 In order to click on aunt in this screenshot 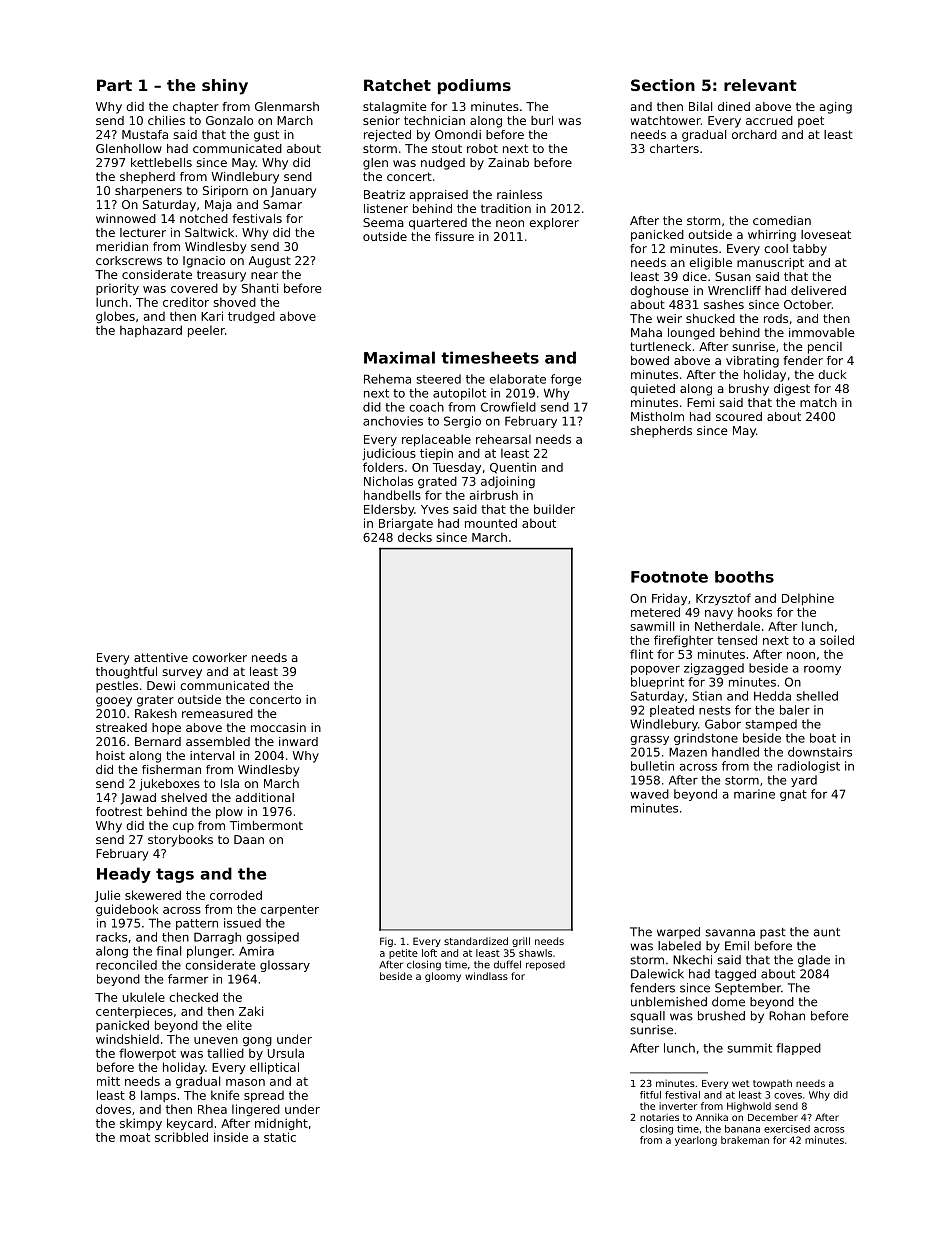, I will do `click(827, 932)`.
